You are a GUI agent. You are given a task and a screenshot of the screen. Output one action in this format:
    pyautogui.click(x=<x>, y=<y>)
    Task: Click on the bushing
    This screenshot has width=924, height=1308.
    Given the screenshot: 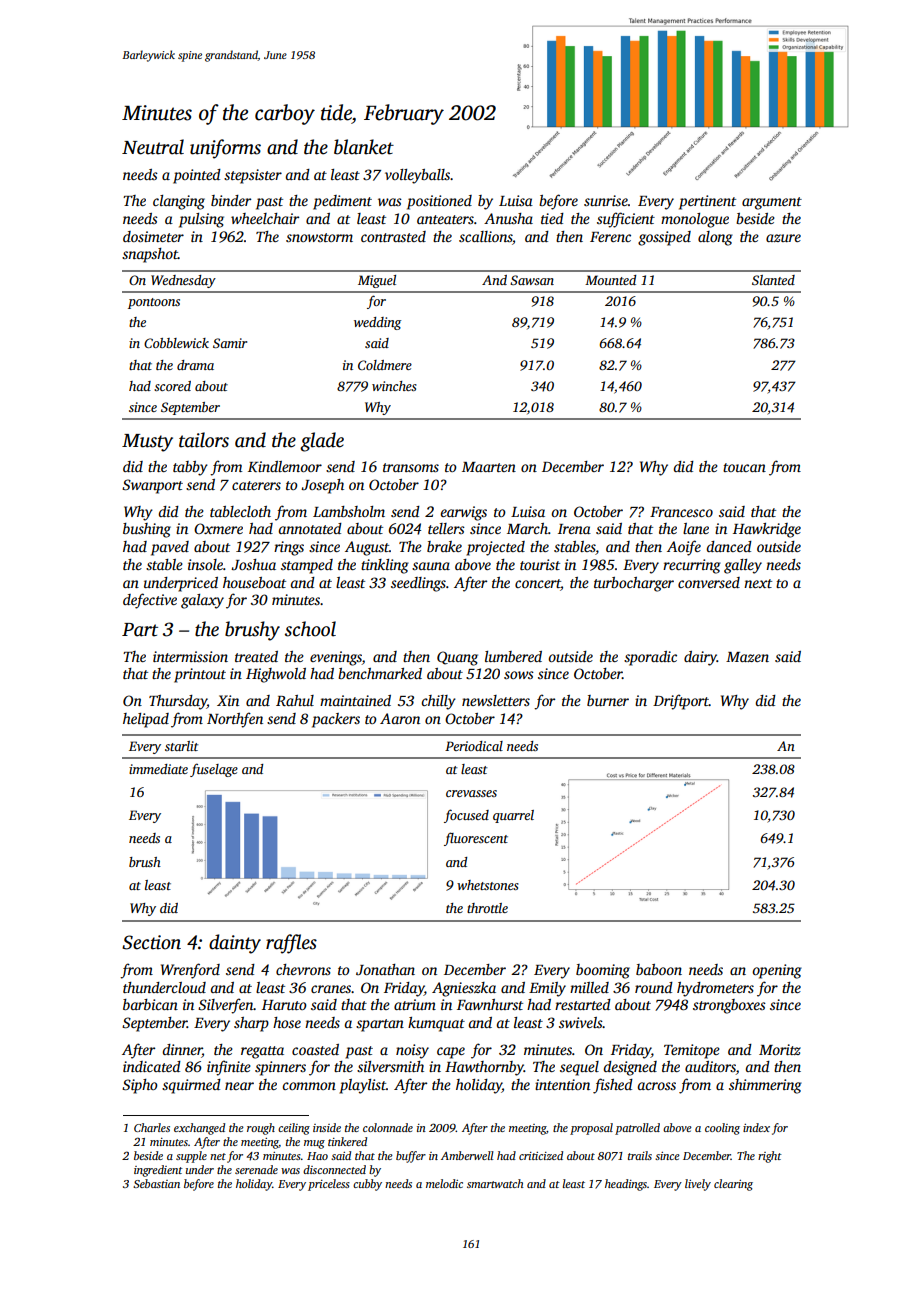 What is the action you would take?
    pyautogui.click(x=147, y=530)
